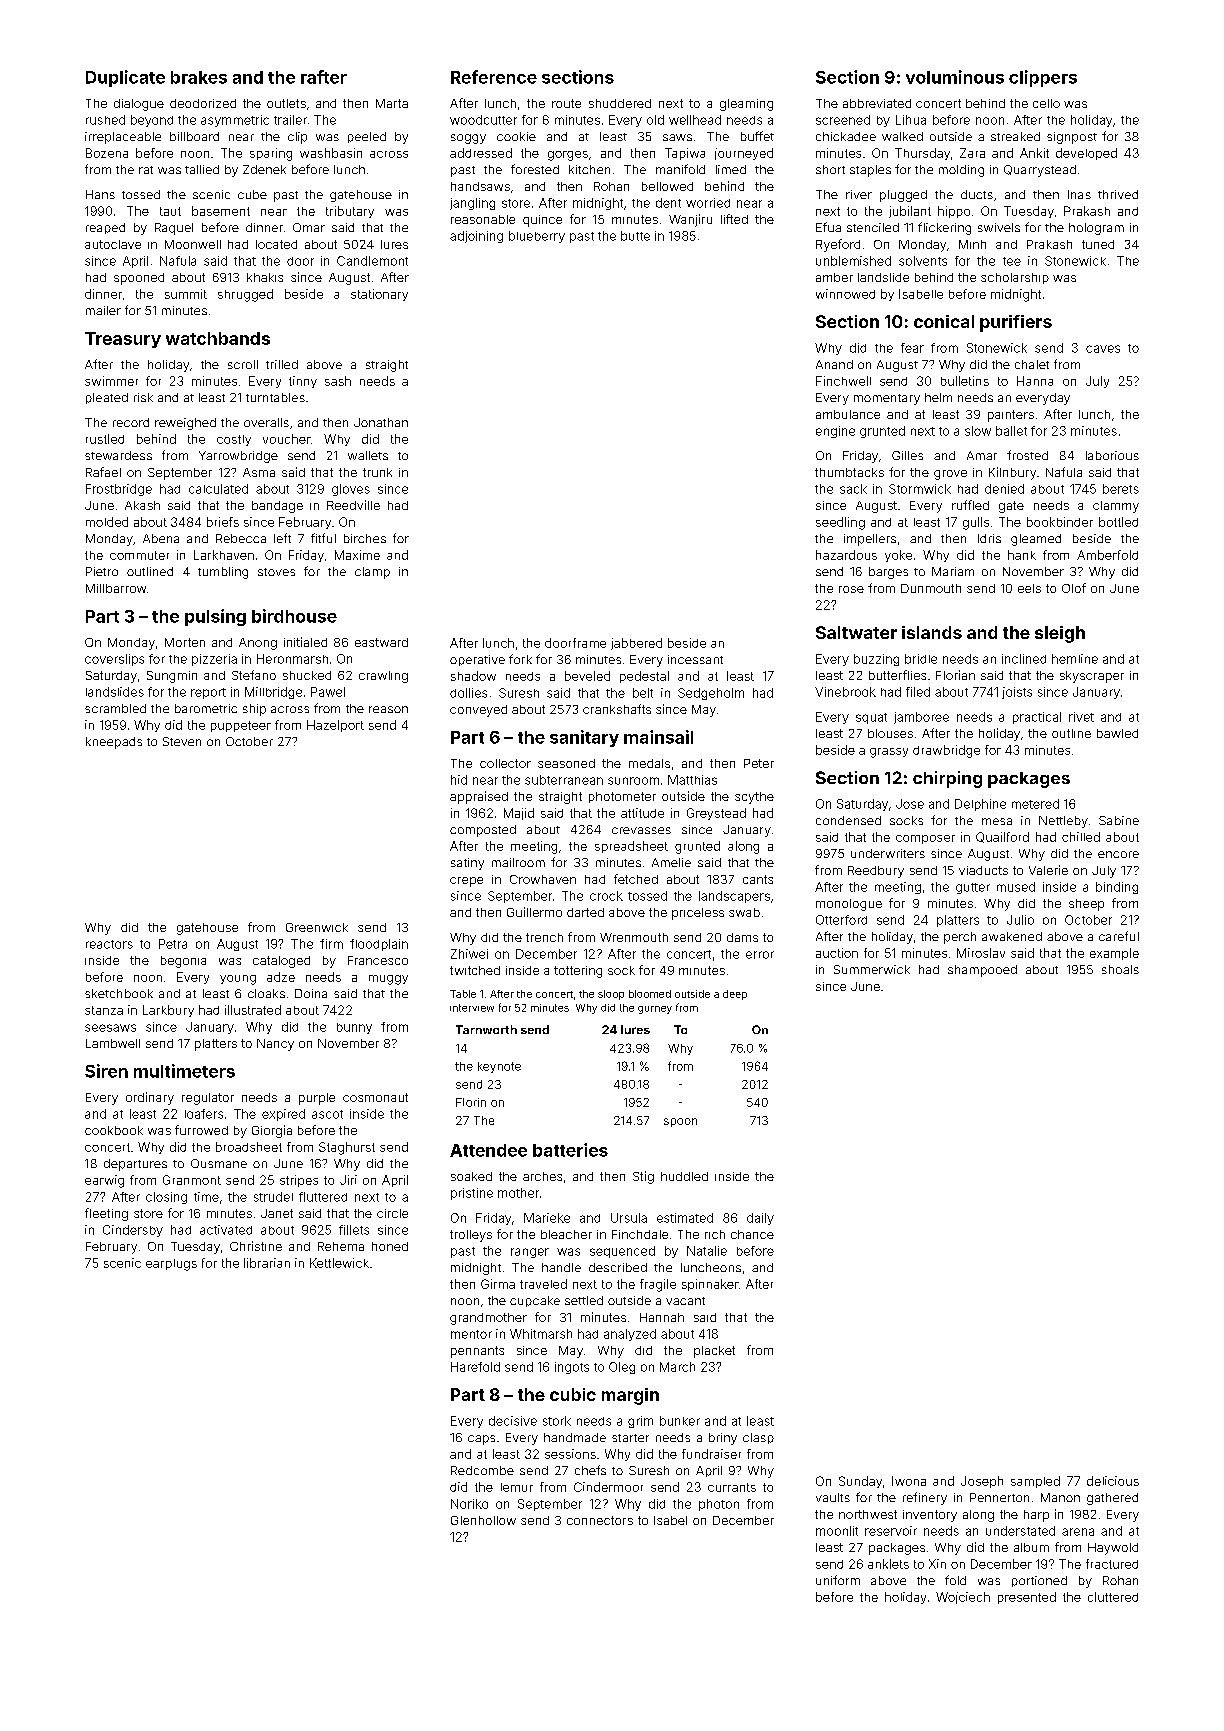 The height and width of the image is (1731, 1224). What do you see at coordinates (113, 244) in the image?
I see `autoclave` at bounding box center [113, 244].
